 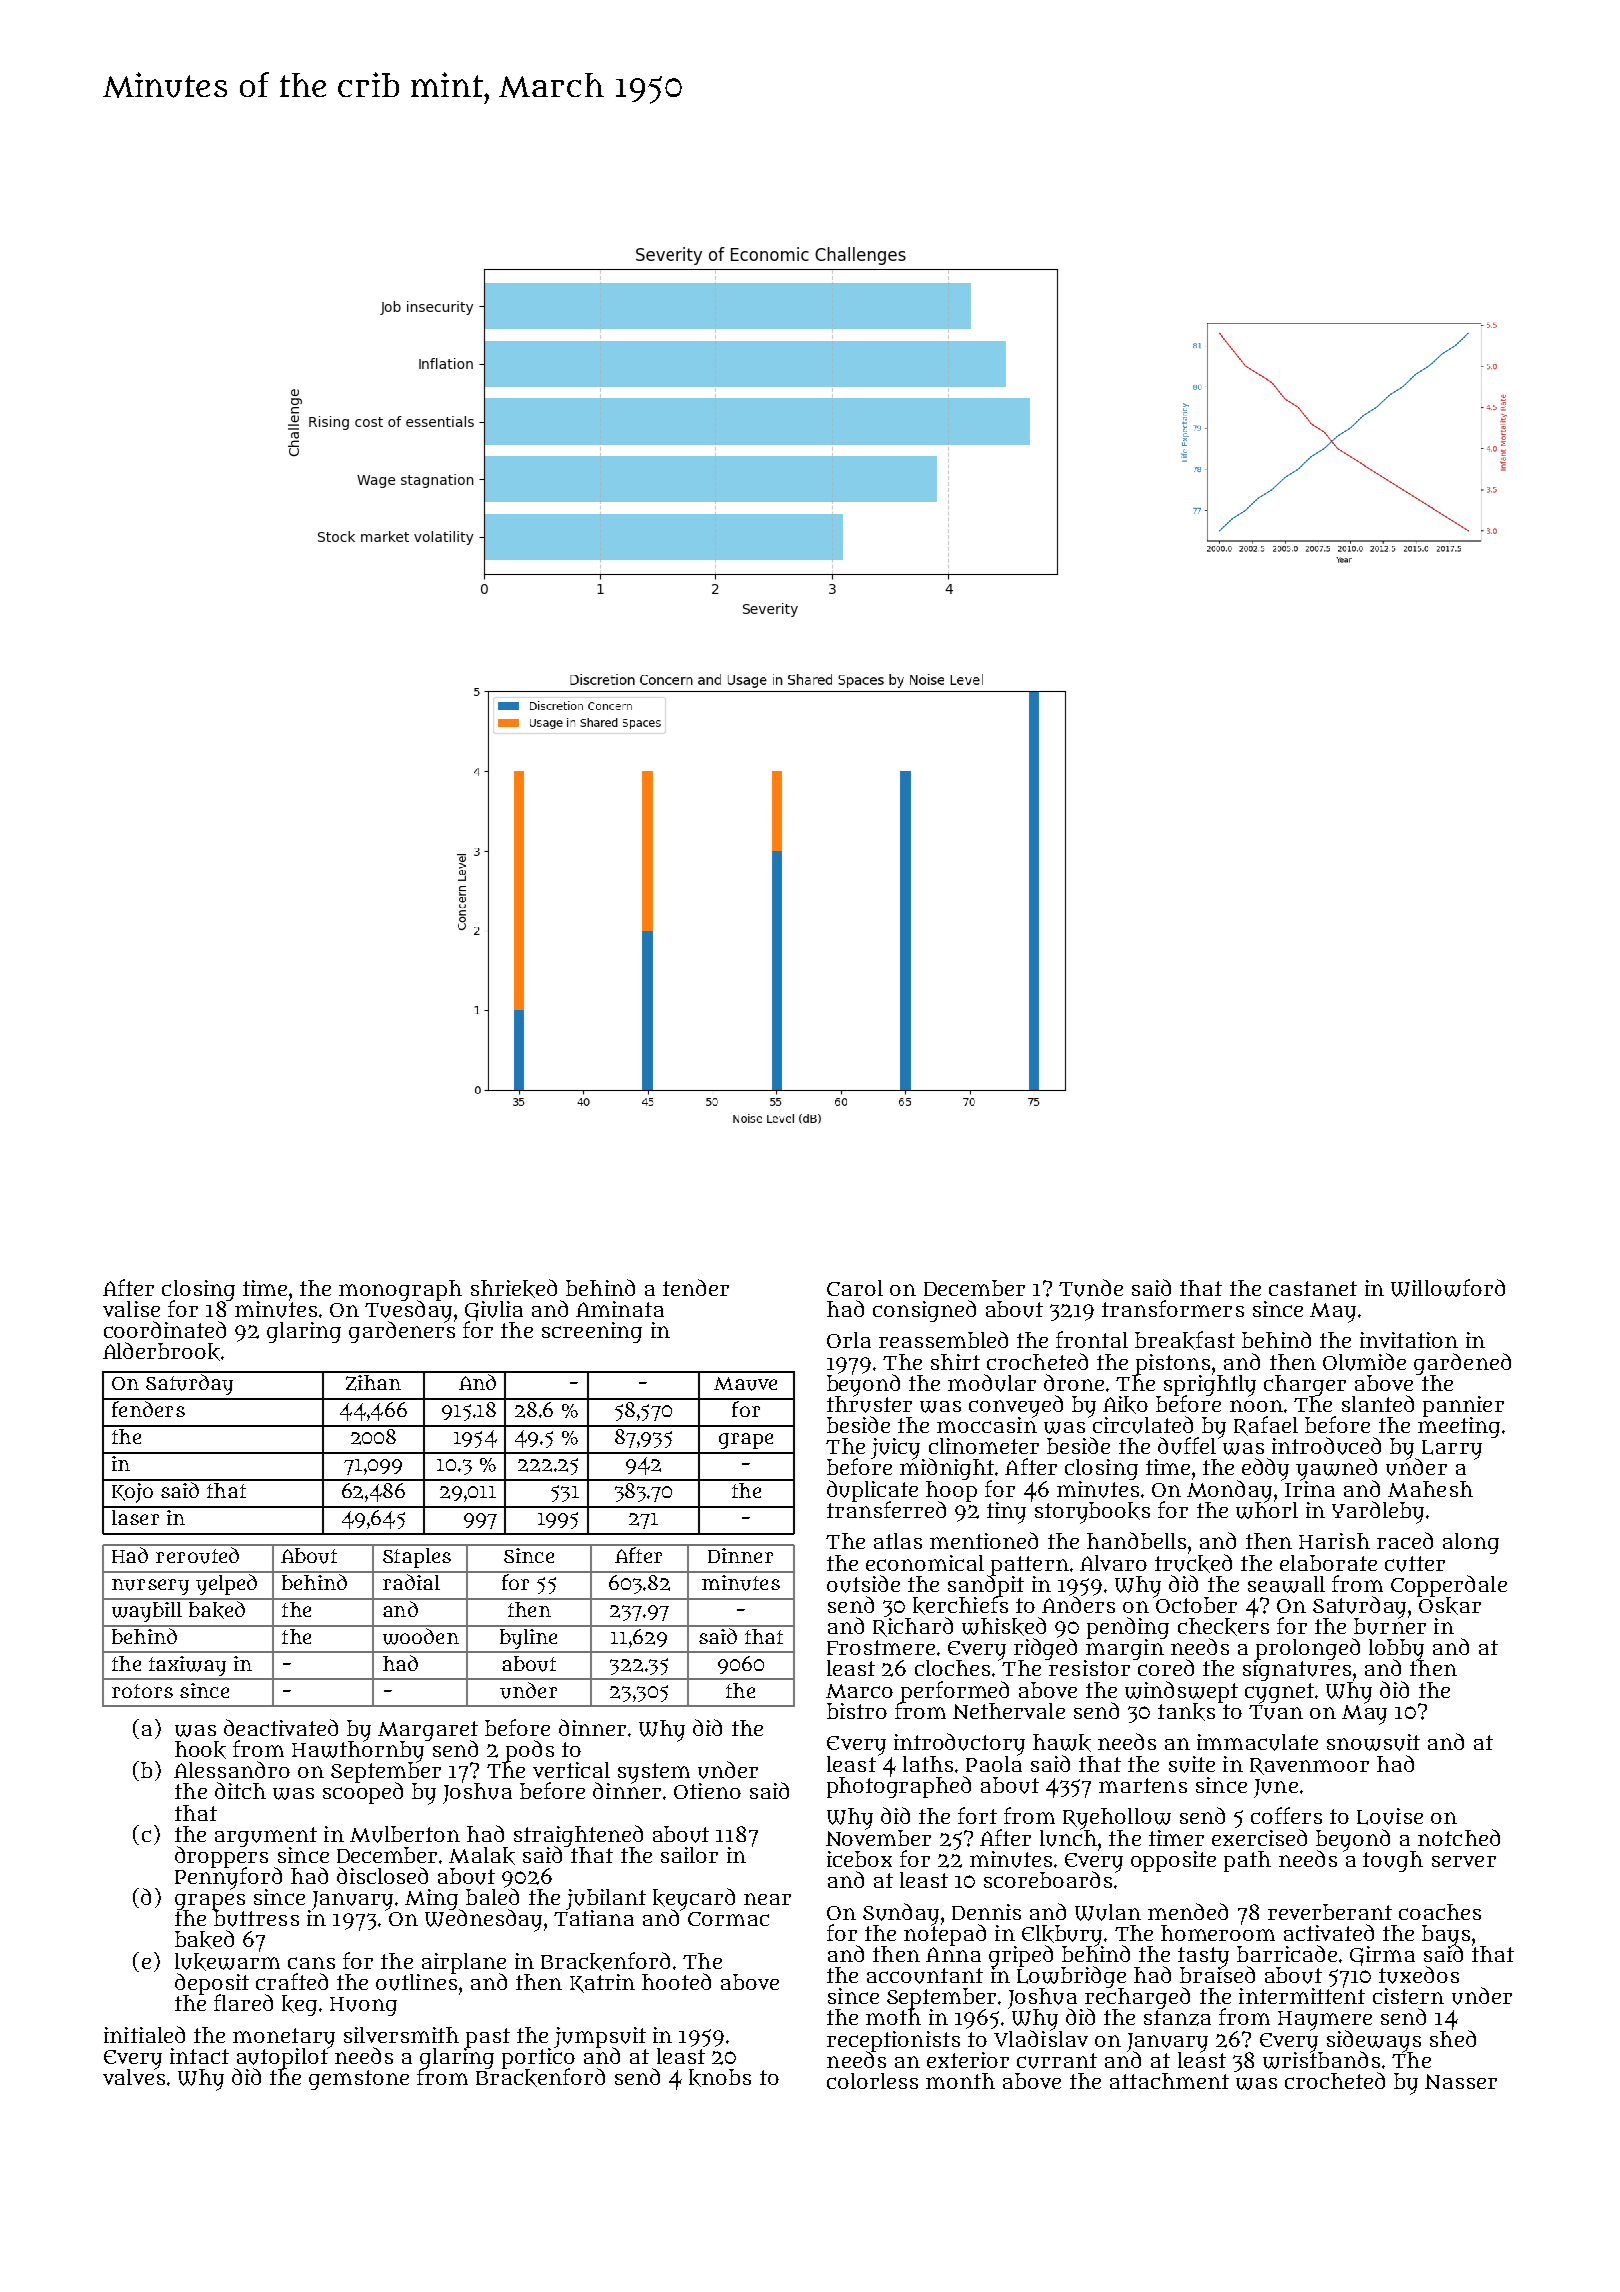 What do you see at coordinates (266, 1837) in the document?
I see `argument` at bounding box center [266, 1837].
